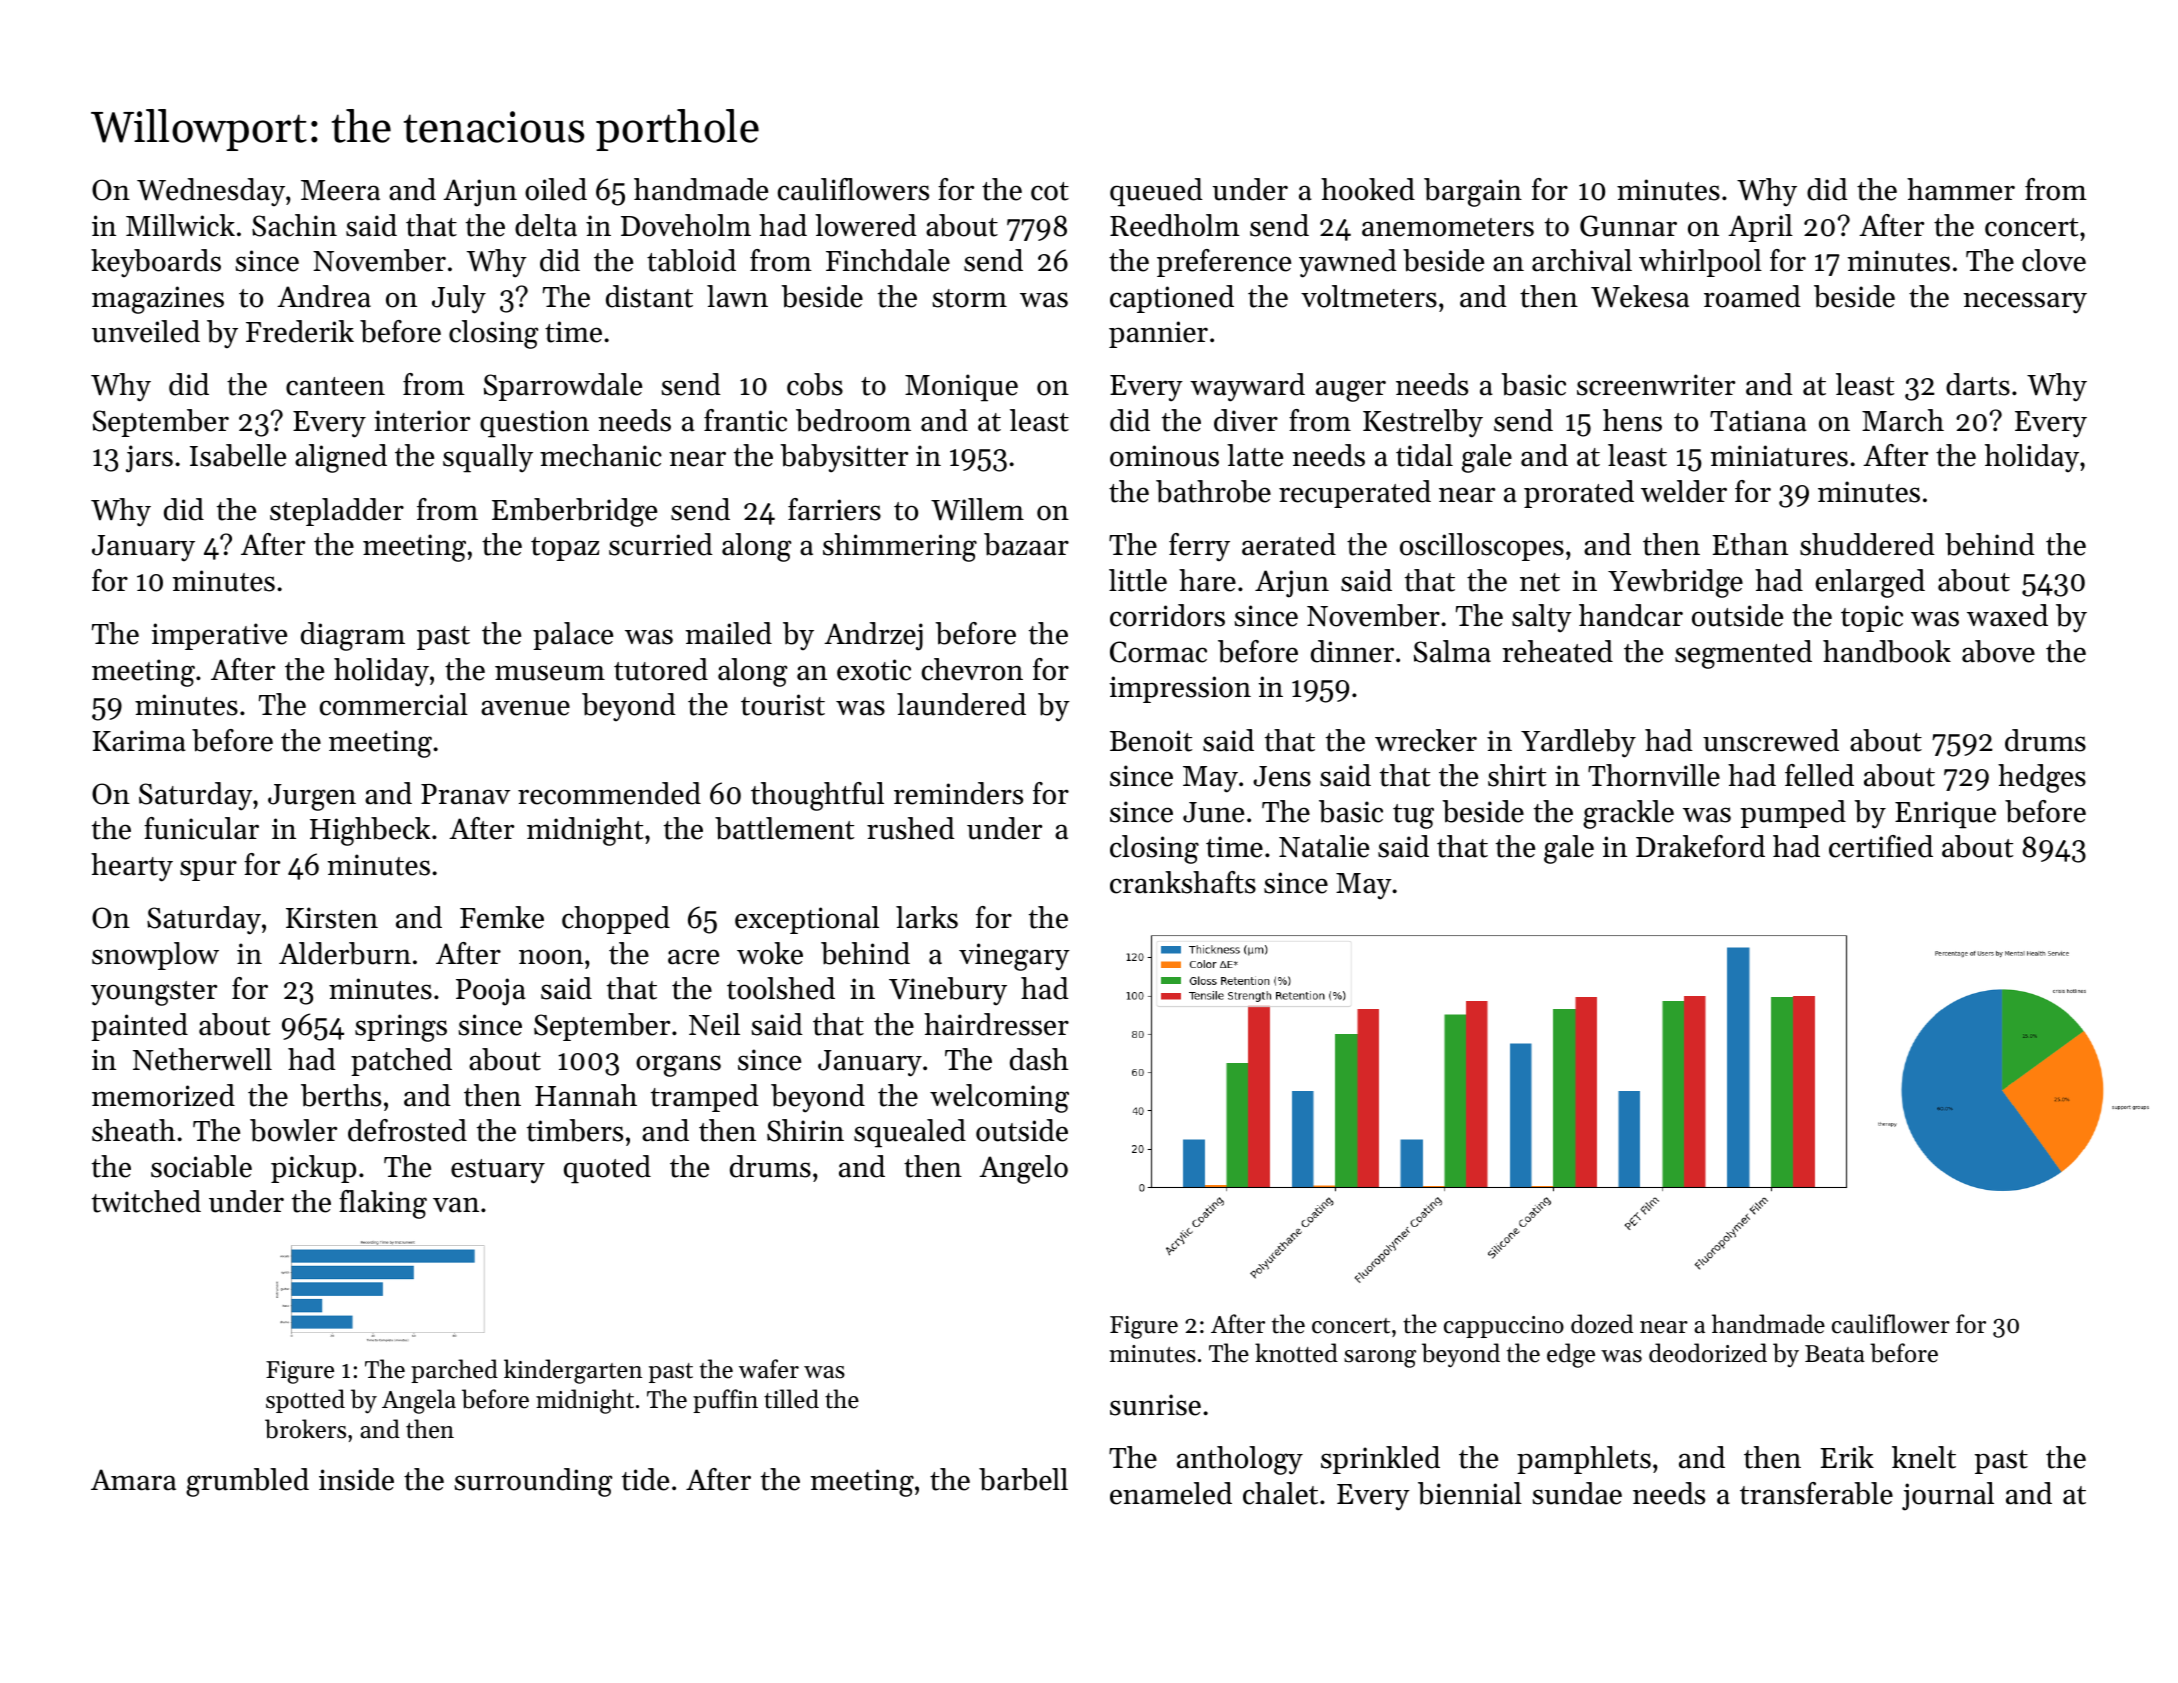  Describe the element at coordinates (356, 1479) in the image. I see `inside` at that location.
